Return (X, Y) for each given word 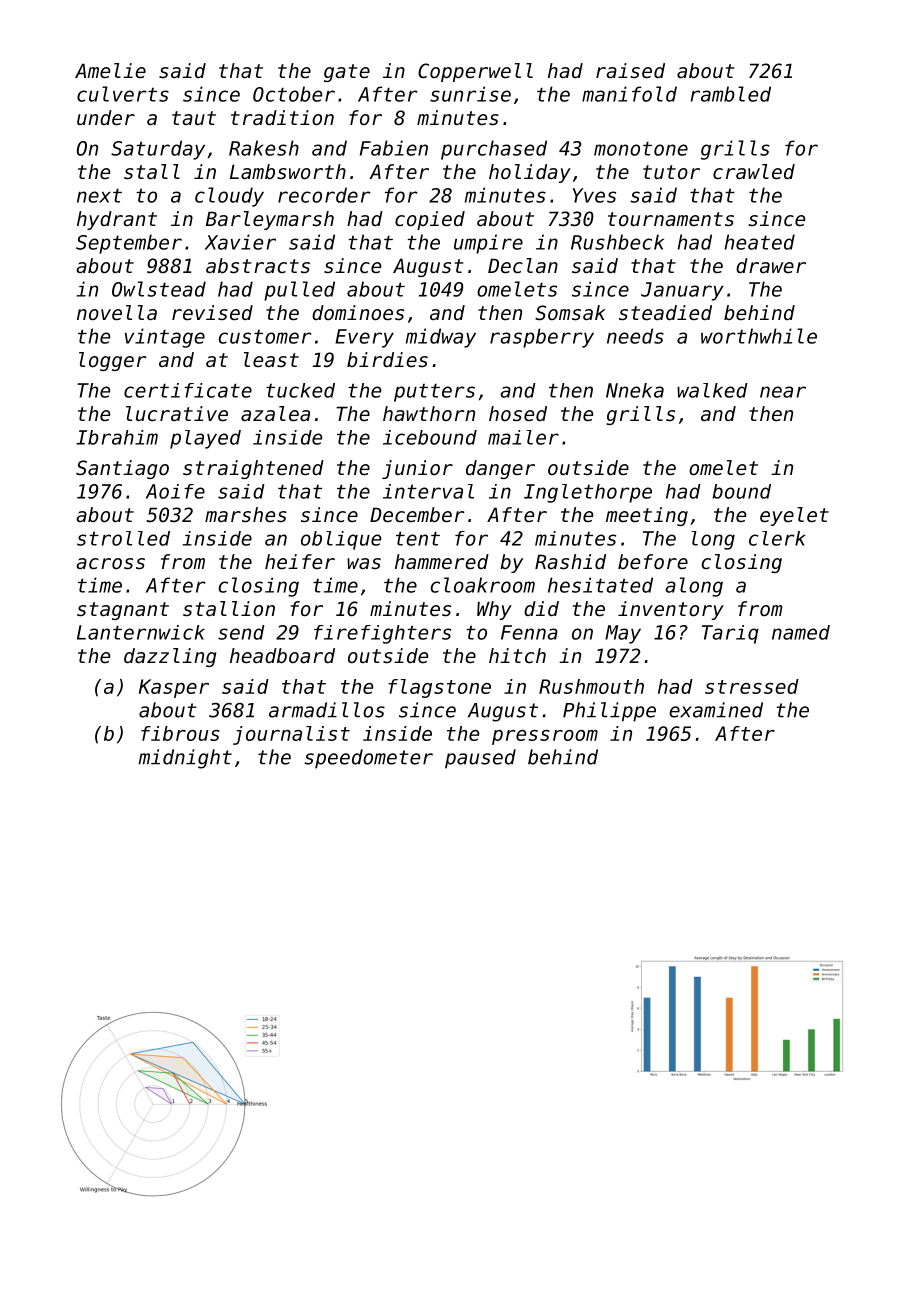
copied (430, 220)
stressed (752, 686)
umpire (488, 244)
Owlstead (159, 289)
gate (347, 73)
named (801, 632)
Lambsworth (288, 172)
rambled (731, 94)
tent (418, 538)
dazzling (170, 657)
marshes (246, 515)
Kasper (174, 688)
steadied (665, 313)
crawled (754, 172)
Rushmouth (591, 686)
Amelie (110, 71)
